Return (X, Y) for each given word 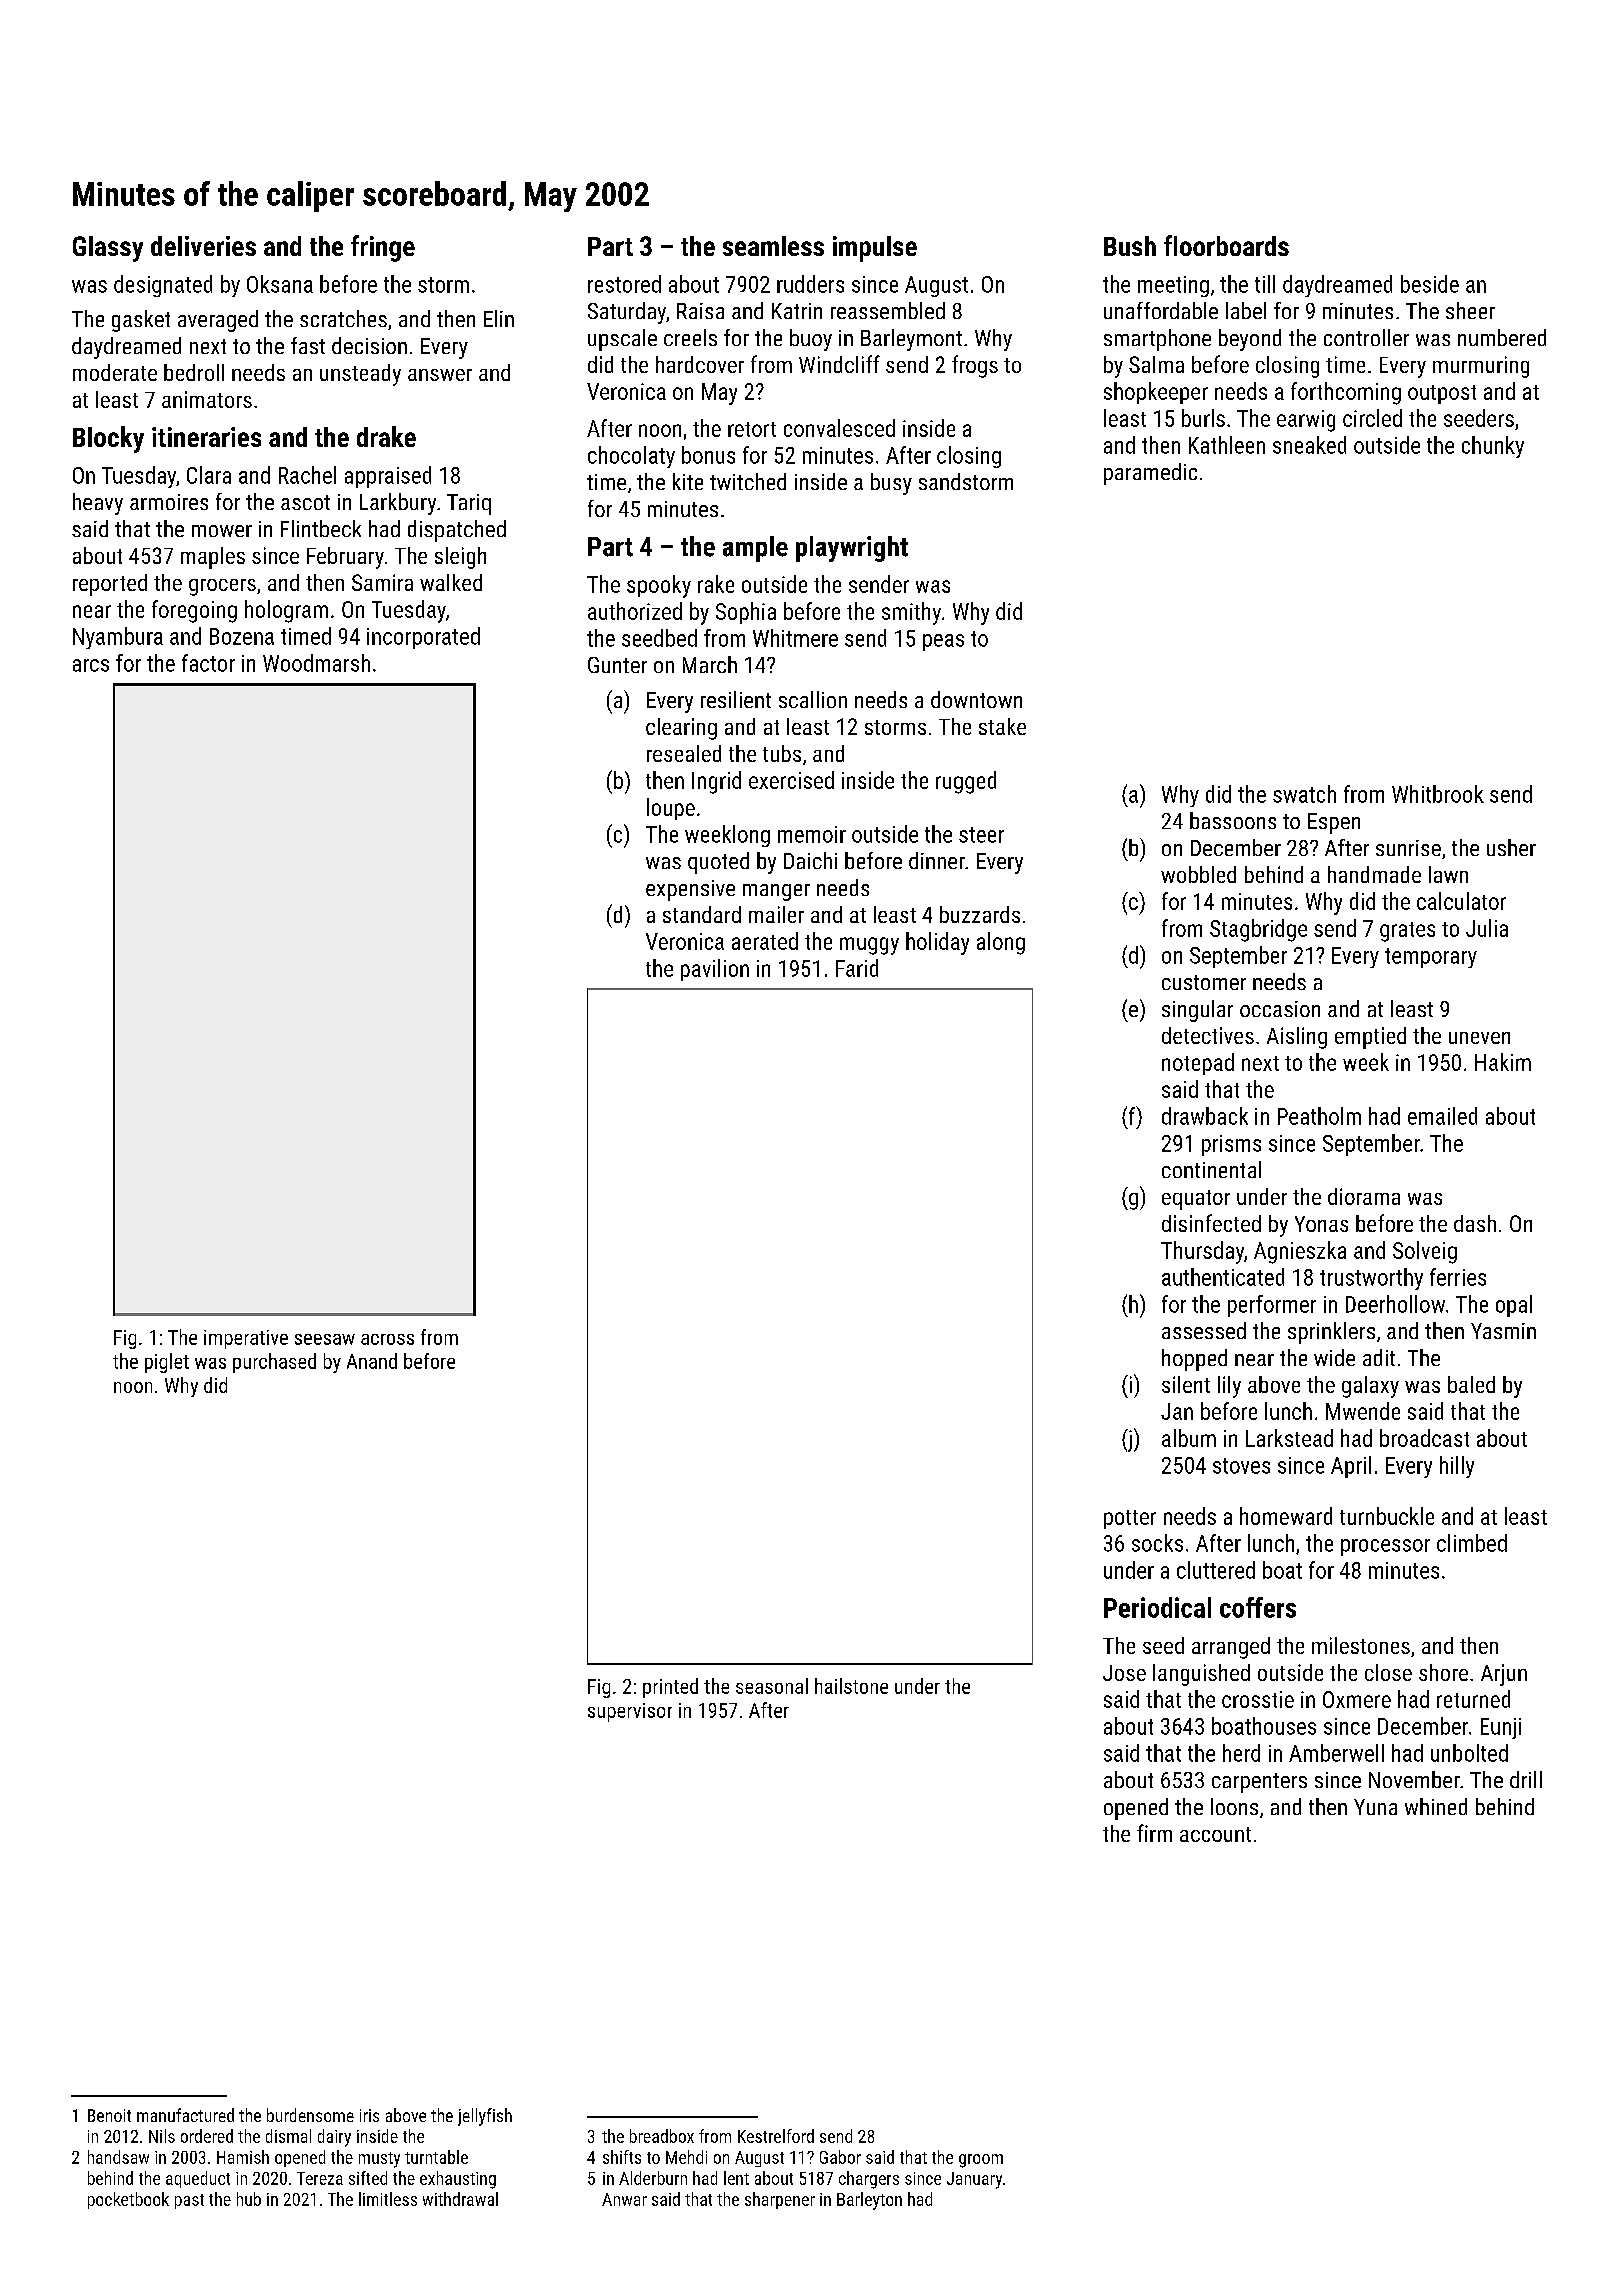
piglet (167, 1363)
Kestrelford (776, 2136)
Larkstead (1289, 1438)
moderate (115, 372)
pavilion (715, 970)
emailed (1442, 1116)
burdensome (310, 2115)
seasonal (772, 1686)
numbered (1502, 337)
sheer (1470, 310)
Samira (382, 582)
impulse (875, 249)
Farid (857, 968)
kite (688, 481)
